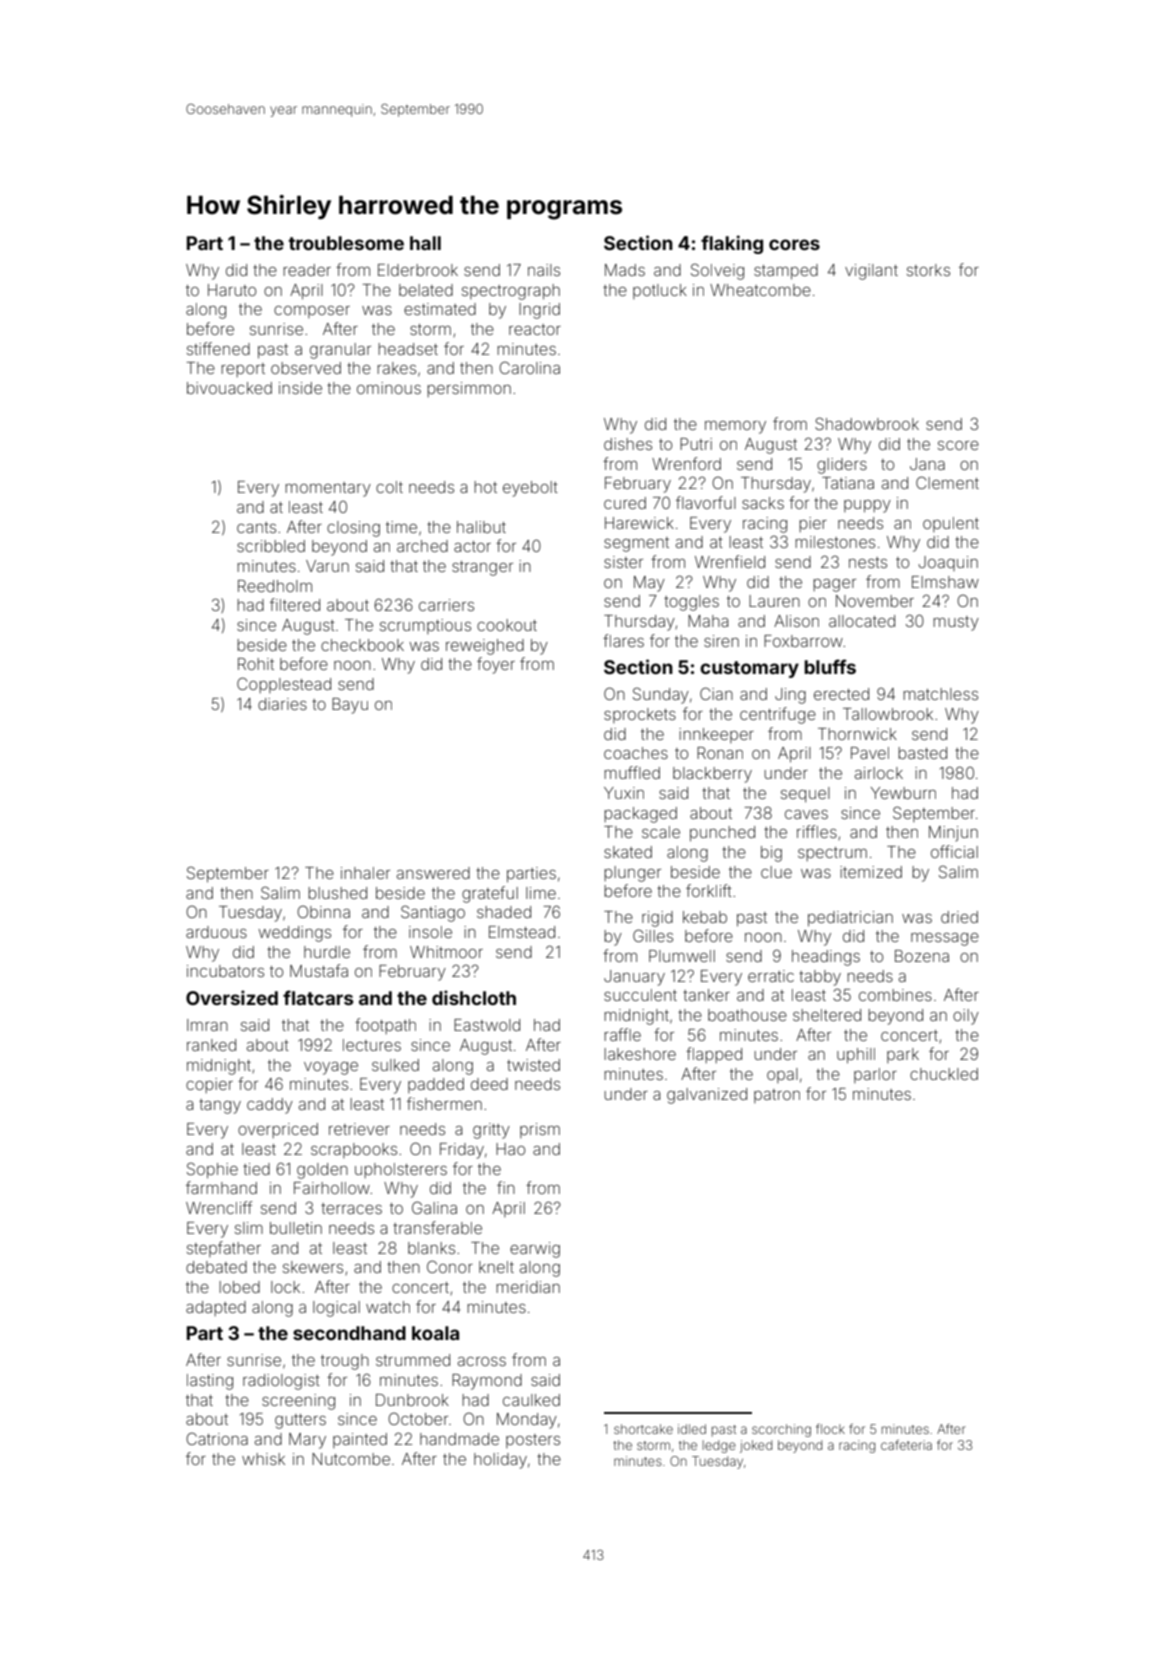 Image resolution: width=1165 pixels, height=1654 pixels. I want to click on parlor, so click(875, 1075).
